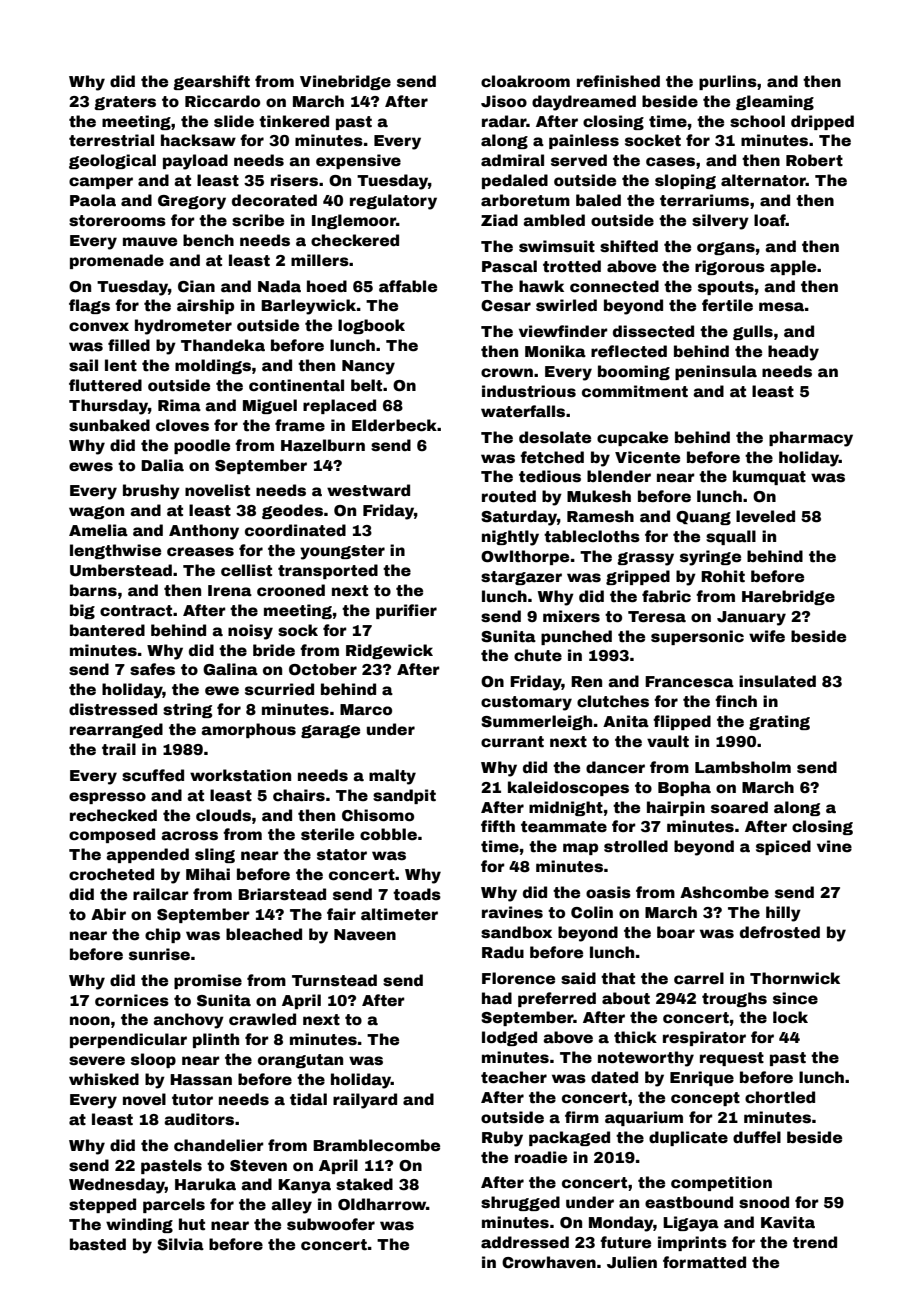 This image has width=924, height=1308. What do you see at coordinates (743, 767) in the image?
I see `Lambsholm` at bounding box center [743, 767].
